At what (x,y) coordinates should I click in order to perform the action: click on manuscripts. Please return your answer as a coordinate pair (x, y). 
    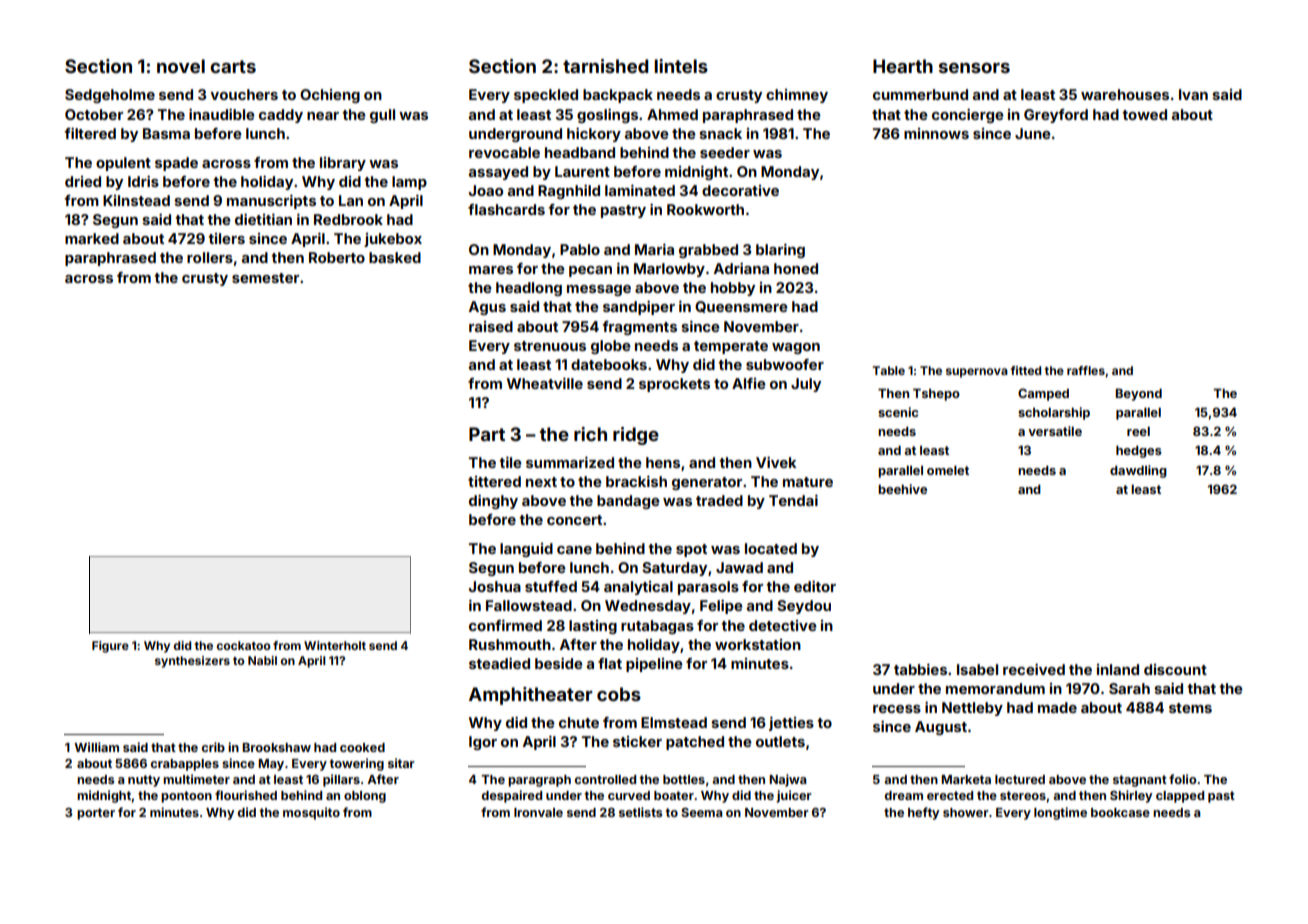
    Looking at the image, I should click on (271, 202).
